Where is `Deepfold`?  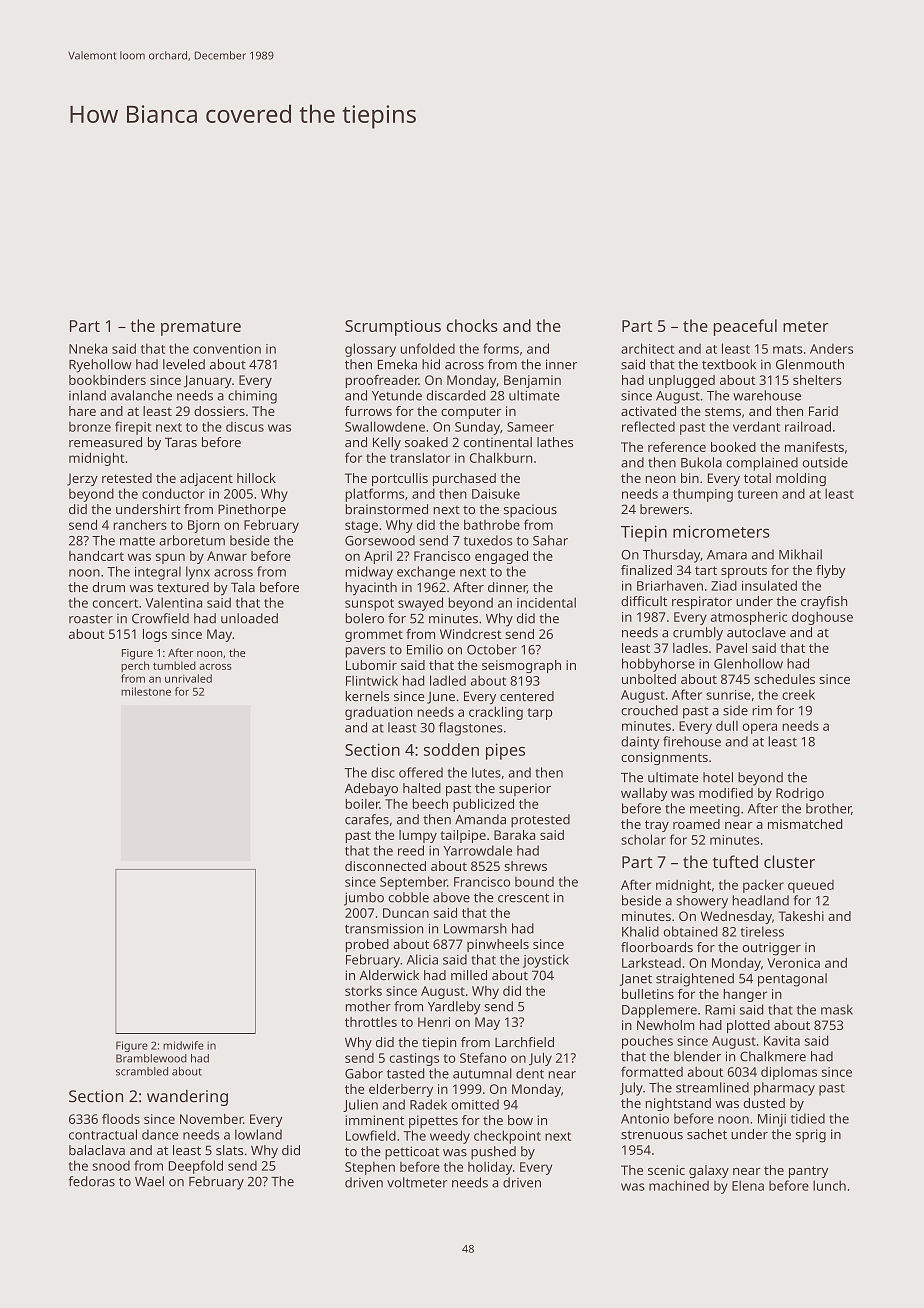
Deepfold is located at coordinates (196, 1167).
